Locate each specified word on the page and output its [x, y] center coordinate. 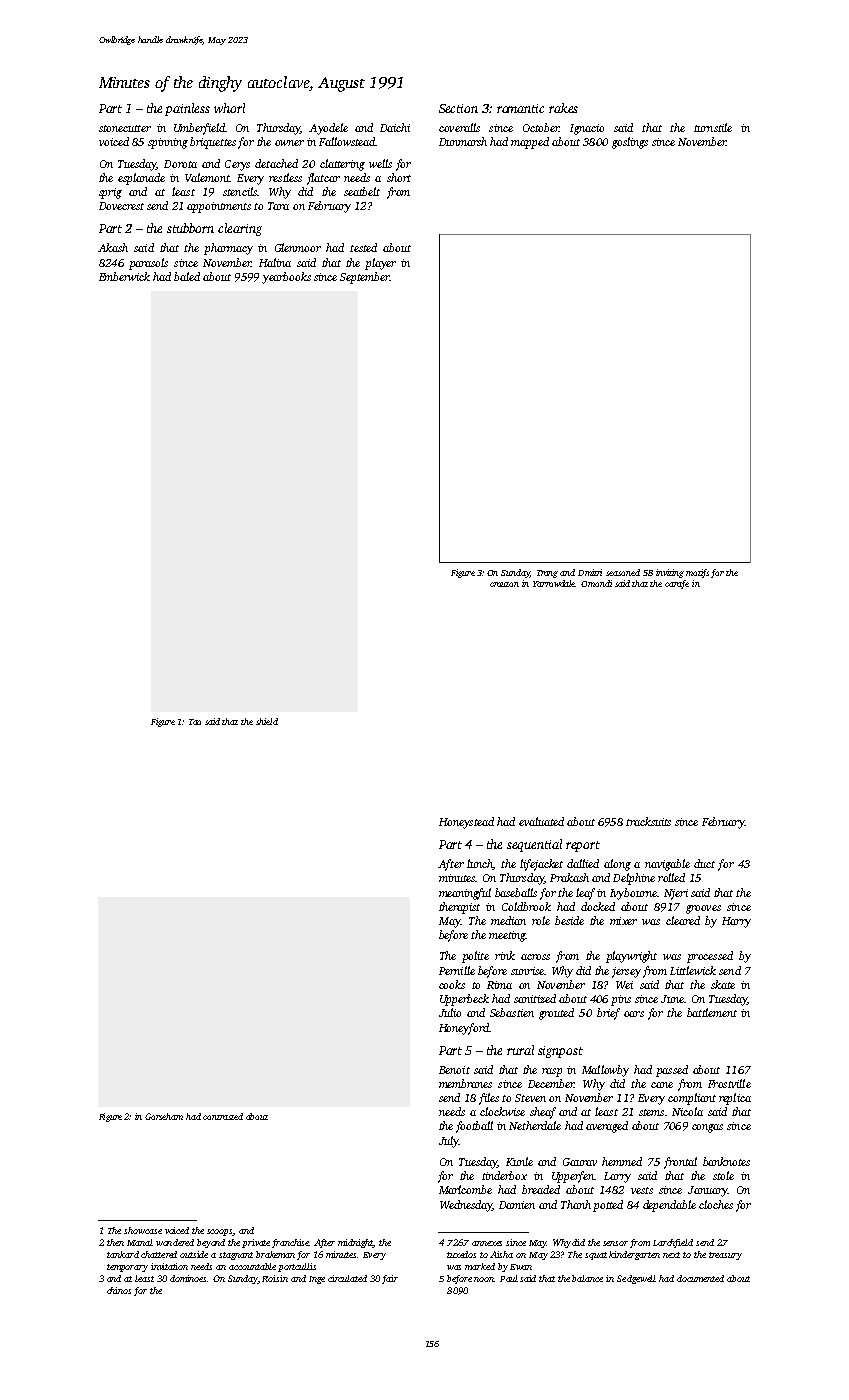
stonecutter [125, 128]
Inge [317, 1280]
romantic [520, 108]
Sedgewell [636, 1279]
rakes [563, 108]
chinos [119, 1290]
